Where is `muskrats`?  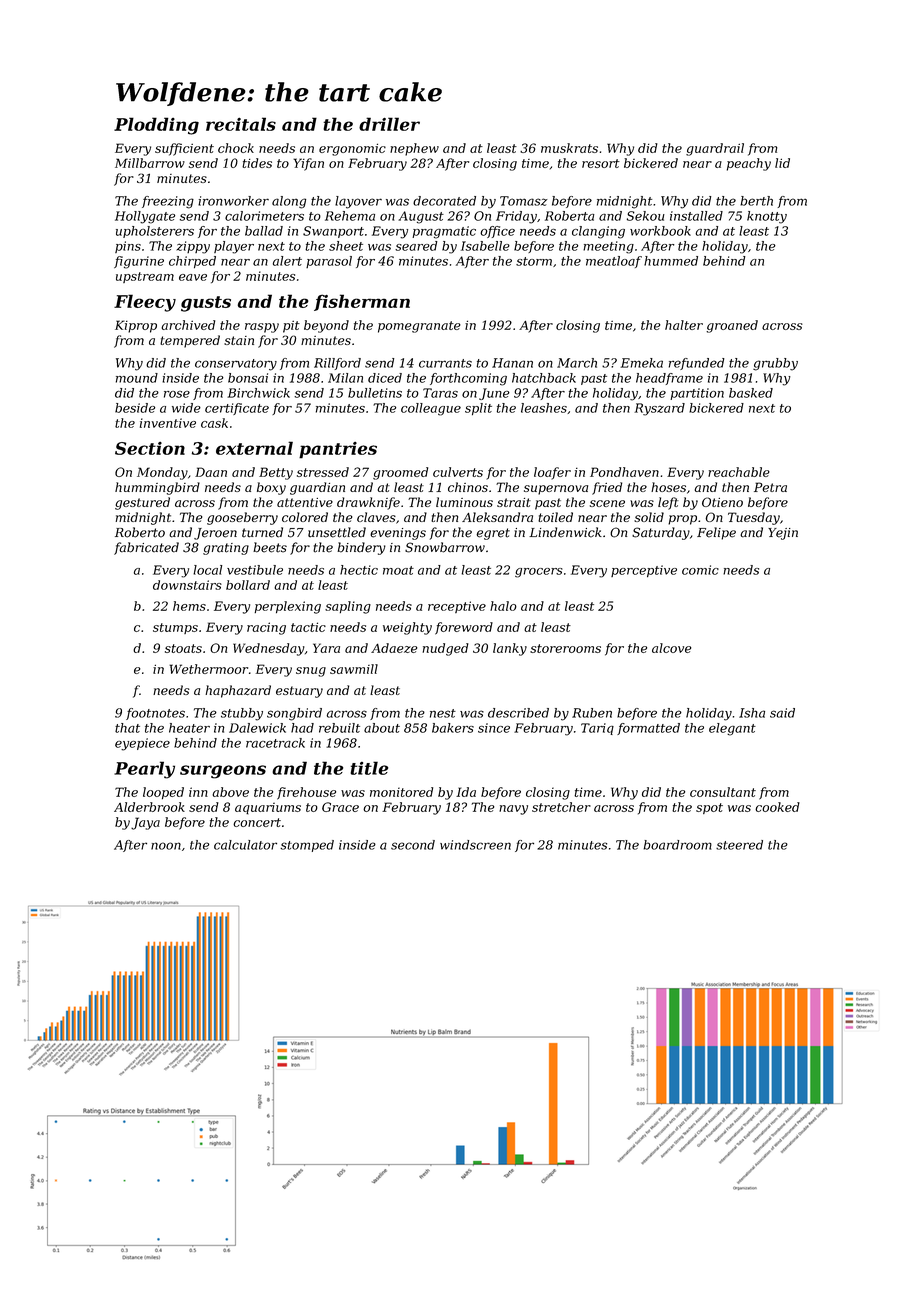 muskrats is located at coordinates (569, 148).
